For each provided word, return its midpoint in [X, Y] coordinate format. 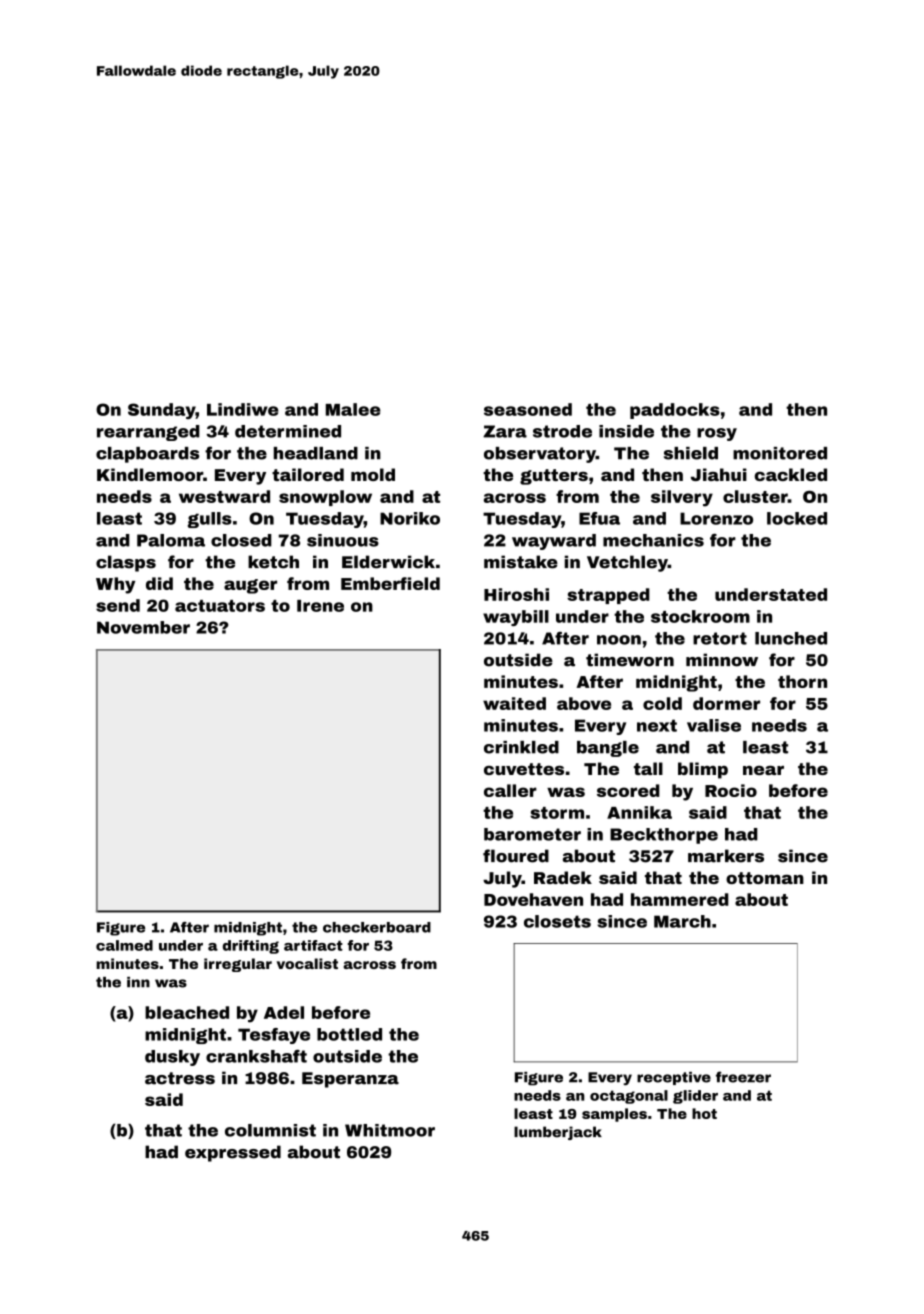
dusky [172, 1058]
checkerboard [377, 927]
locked [797, 518]
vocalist [307, 963]
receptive [674, 1078]
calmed [124, 945]
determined [288, 431]
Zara [505, 431]
